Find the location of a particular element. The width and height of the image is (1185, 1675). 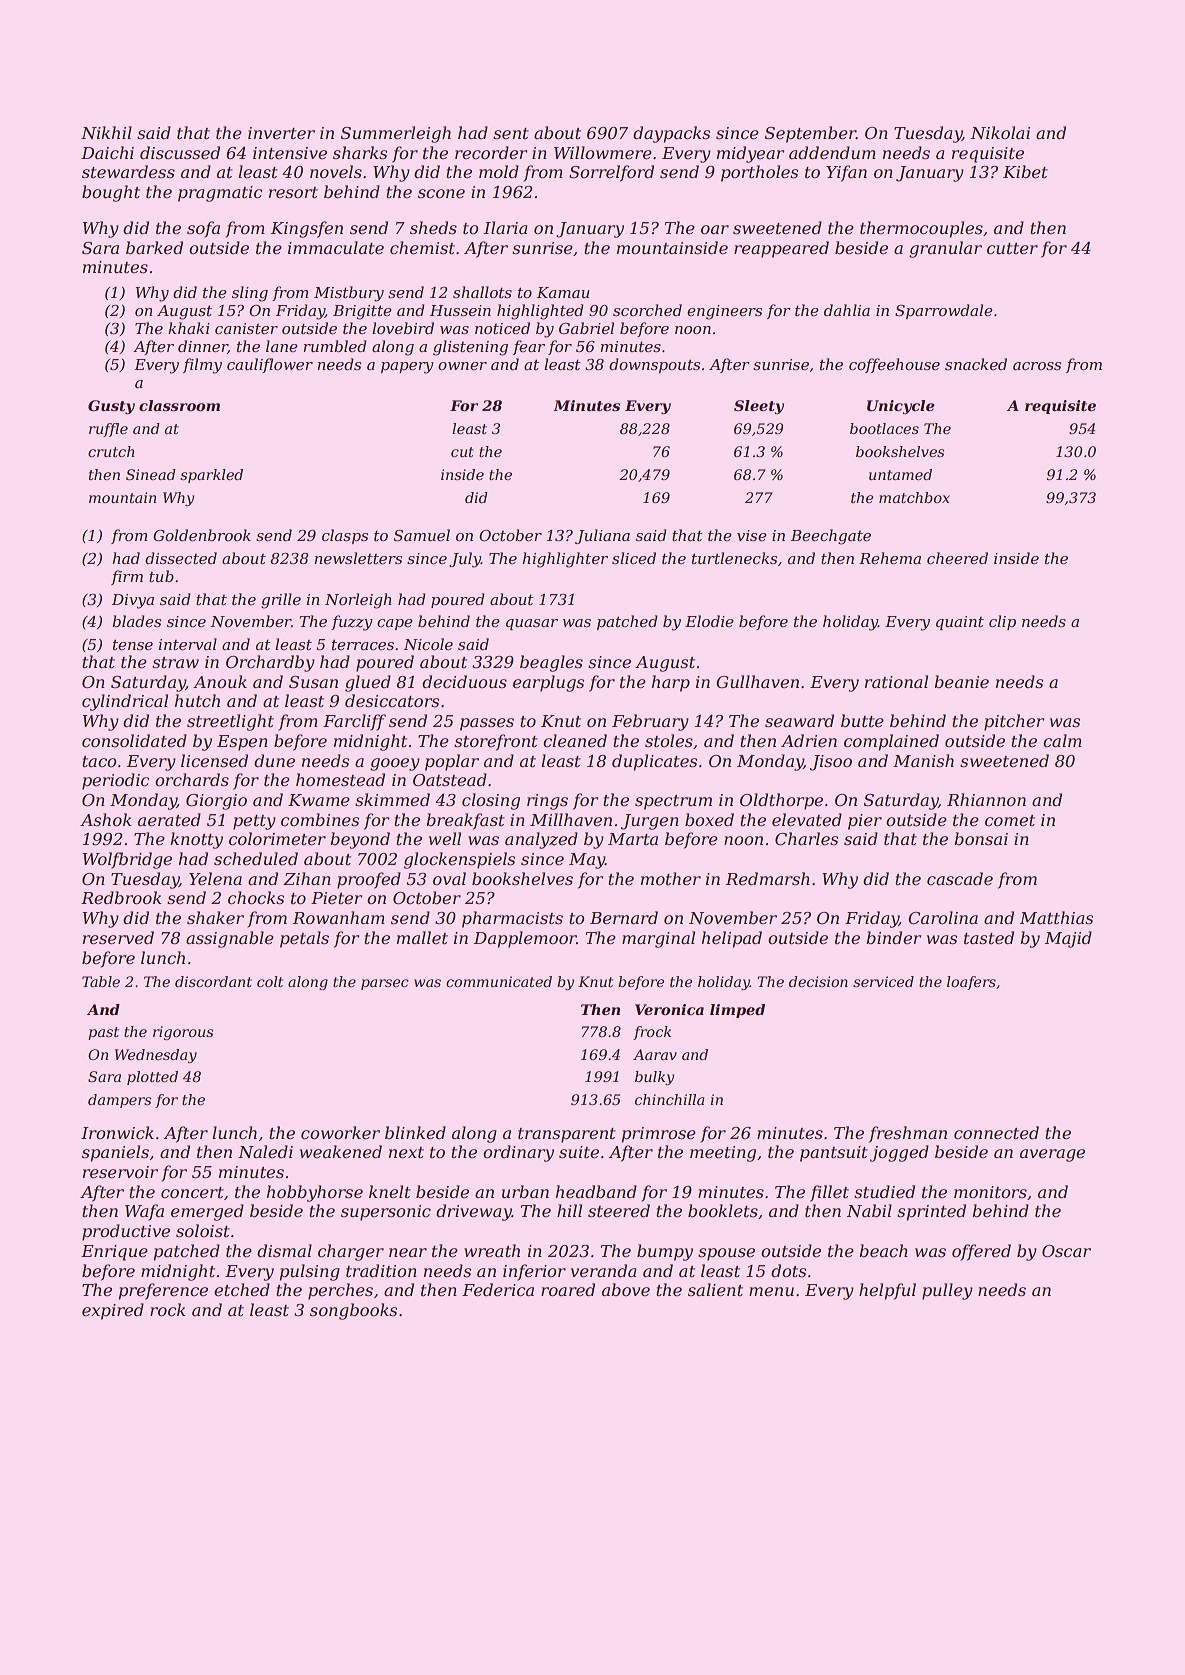

roared is located at coordinates (568, 1289).
